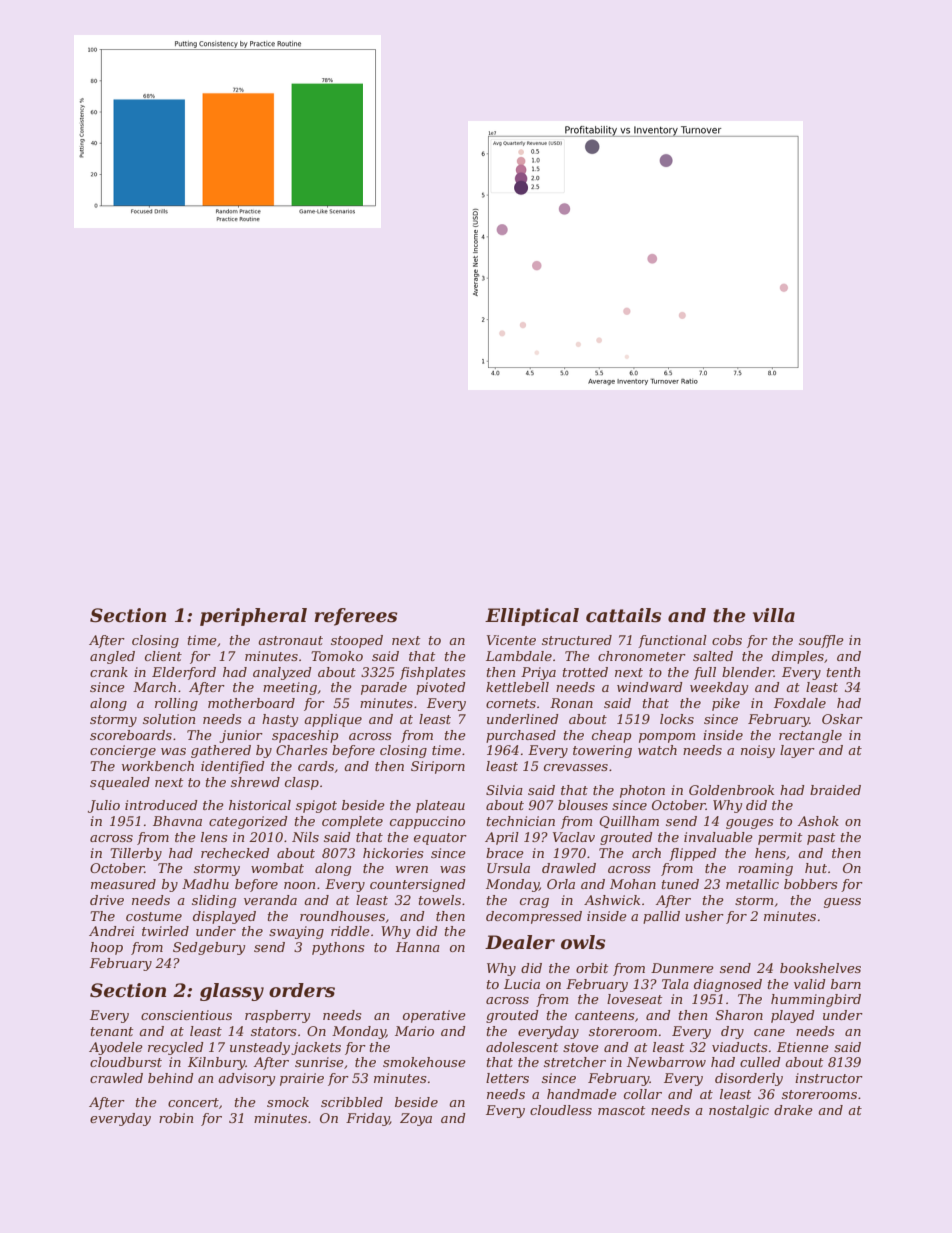  Describe the element at coordinates (416, 1119) in the screenshot. I see `Zoya` at that location.
